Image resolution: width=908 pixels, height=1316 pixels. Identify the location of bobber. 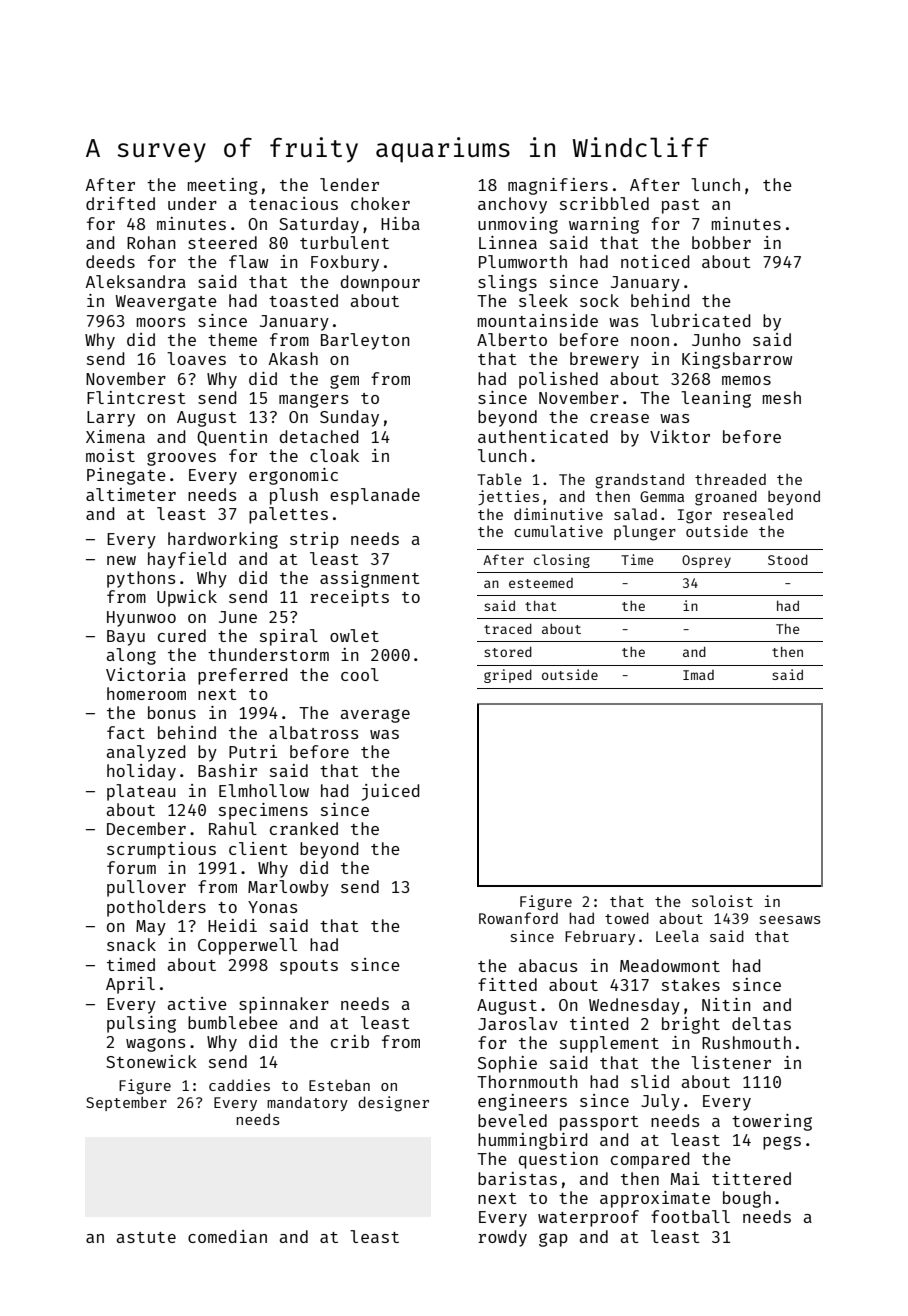
(721, 242).
